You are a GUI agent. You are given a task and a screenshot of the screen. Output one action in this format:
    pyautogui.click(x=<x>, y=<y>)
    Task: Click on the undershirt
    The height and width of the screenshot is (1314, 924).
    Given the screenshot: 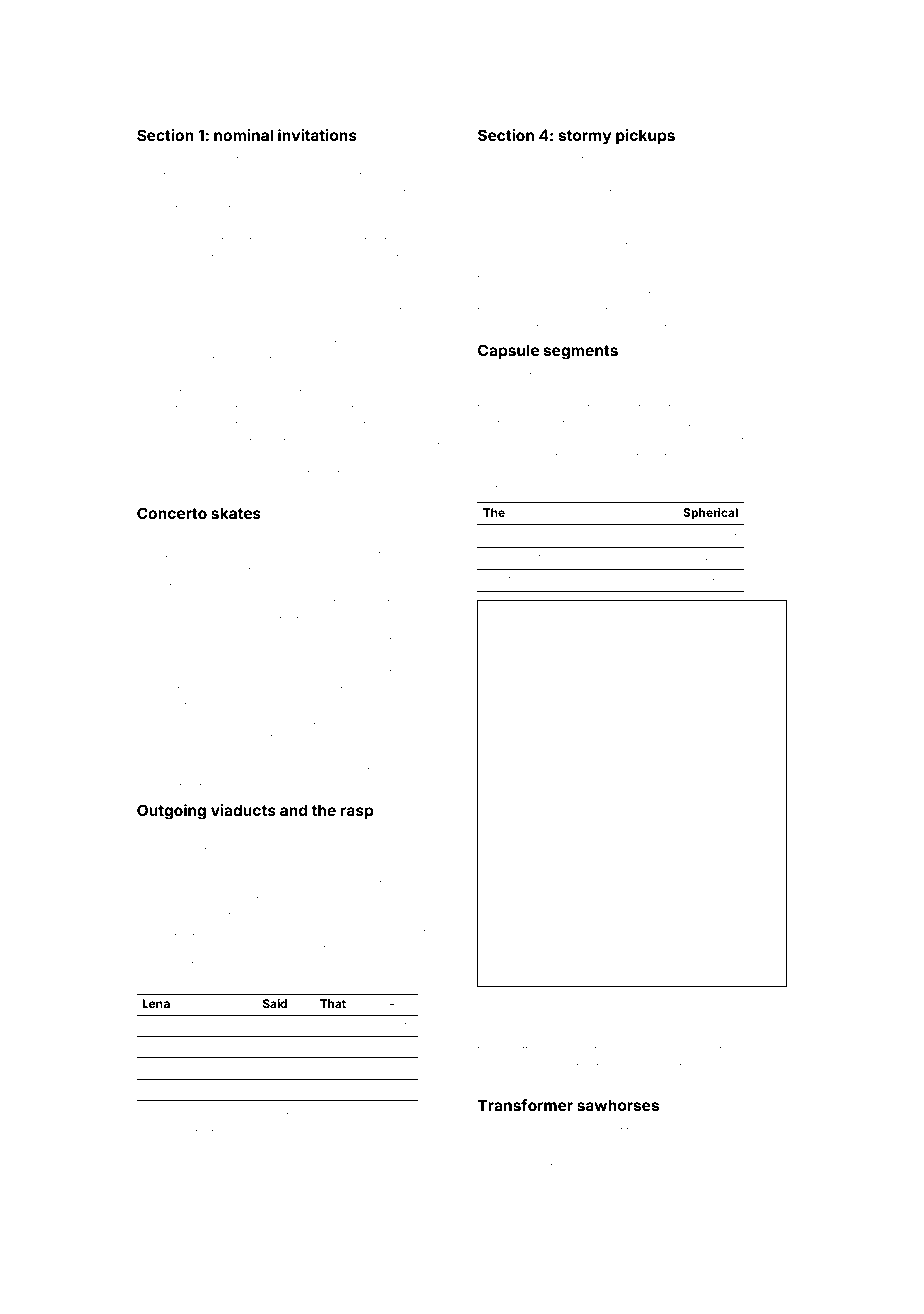 What is the action you would take?
    pyautogui.click(x=164, y=328)
